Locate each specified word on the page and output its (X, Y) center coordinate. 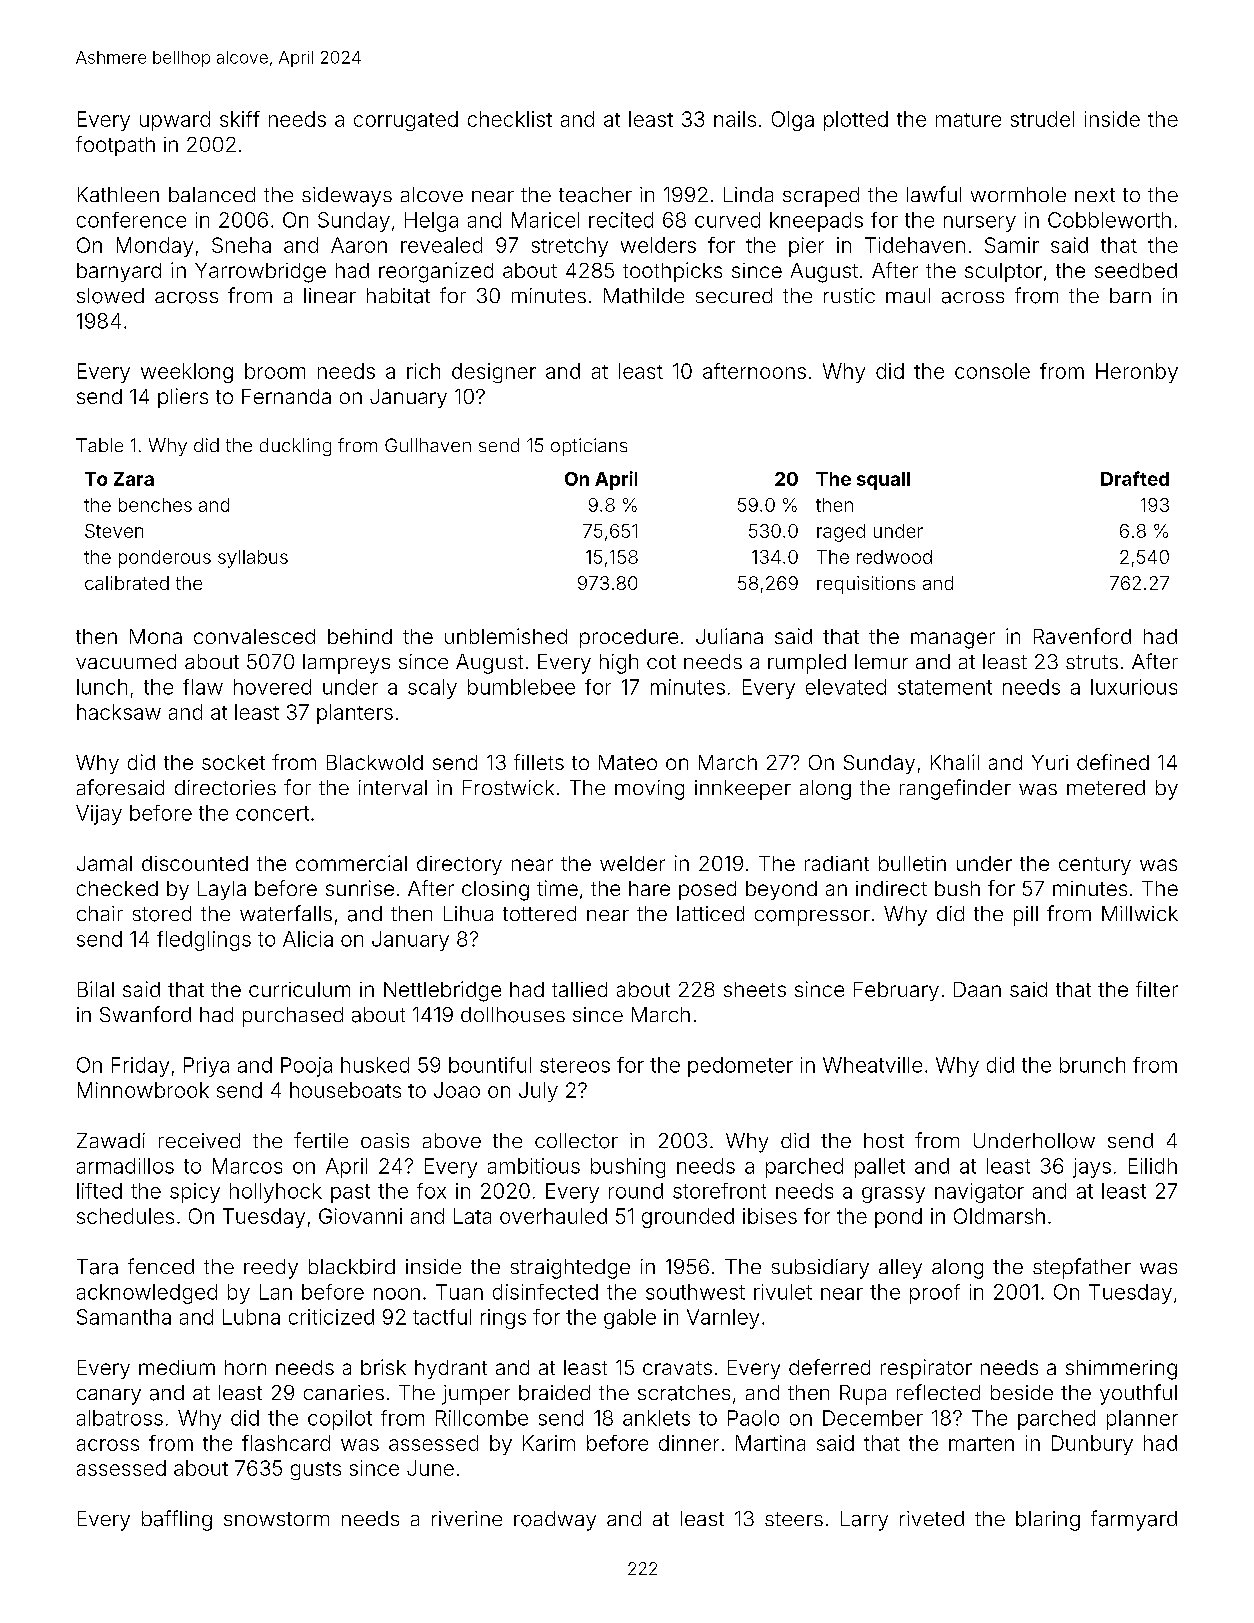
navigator (979, 1193)
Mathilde (644, 296)
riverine (467, 1518)
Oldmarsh (999, 1216)
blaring (1048, 1521)
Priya (206, 1067)
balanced (212, 194)
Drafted (1135, 478)
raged (841, 533)
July (538, 1092)
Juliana (729, 636)
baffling (177, 1520)
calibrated (127, 583)
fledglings (204, 941)
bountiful (490, 1065)
